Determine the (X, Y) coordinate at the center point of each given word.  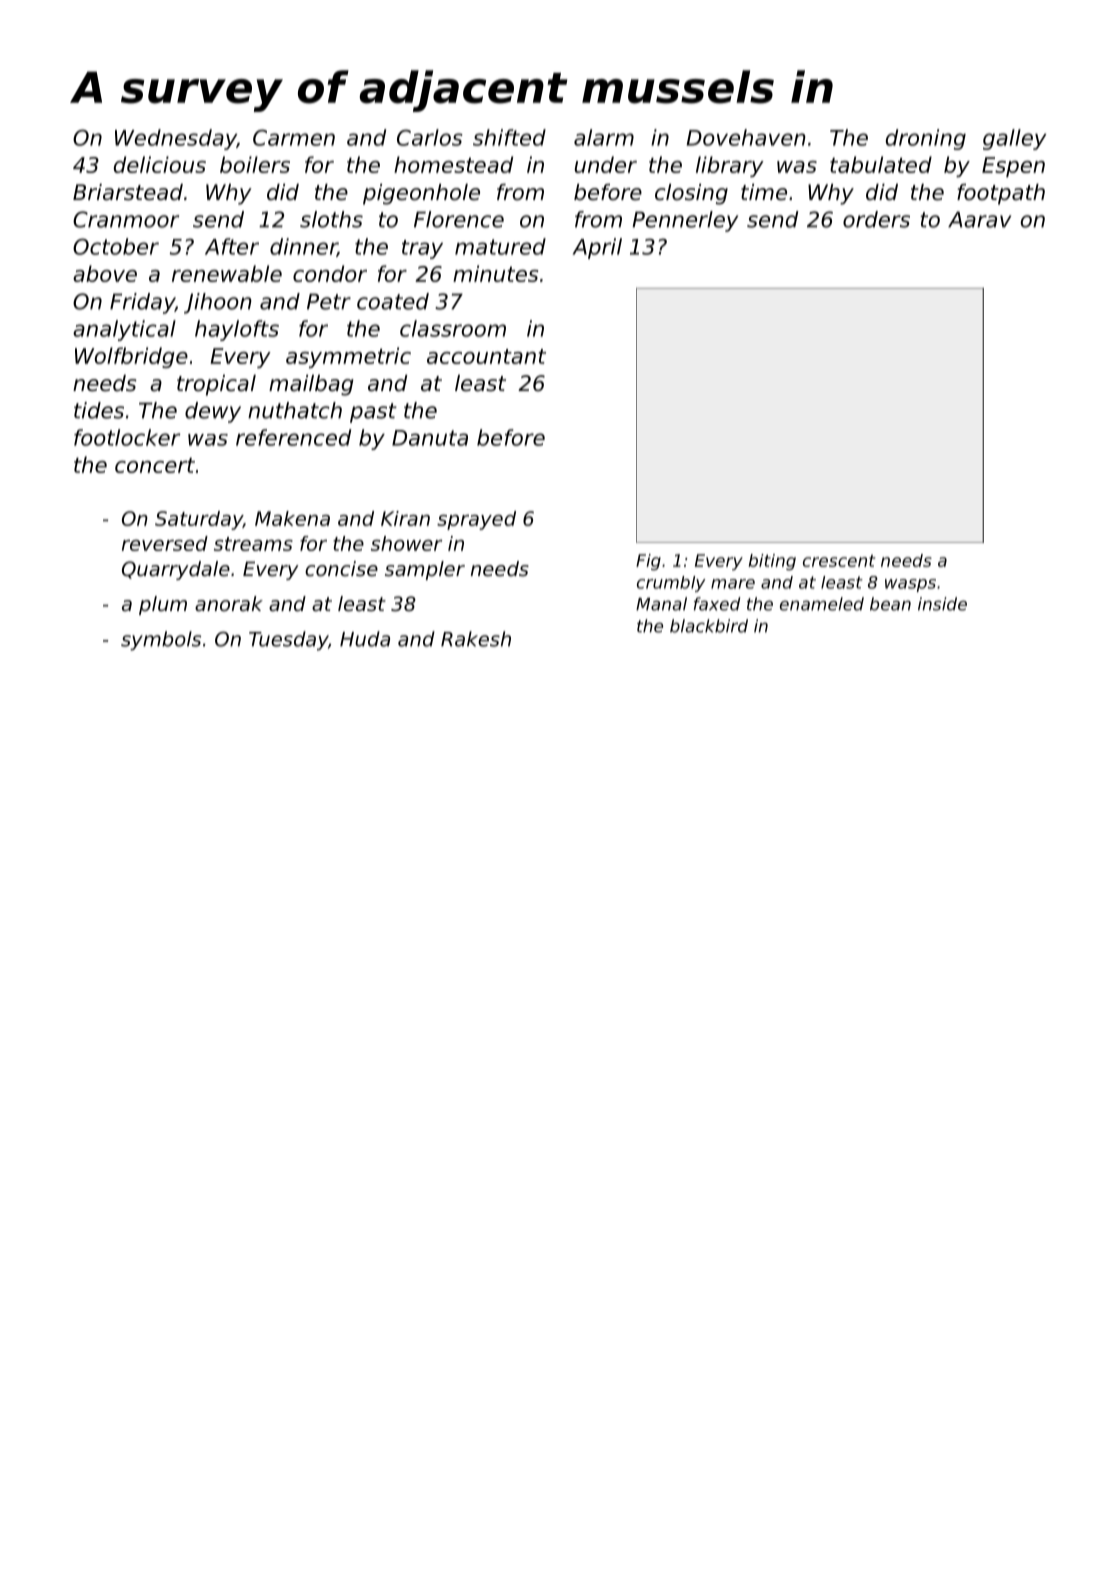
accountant (486, 356)
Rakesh (476, 639)
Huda (365, 639)
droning (926, 139)
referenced (293, 437)
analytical (124, 330)
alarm (604, 137)
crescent (839, 561)
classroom (453, 328)
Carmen (294, 137)
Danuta (430, 438)
